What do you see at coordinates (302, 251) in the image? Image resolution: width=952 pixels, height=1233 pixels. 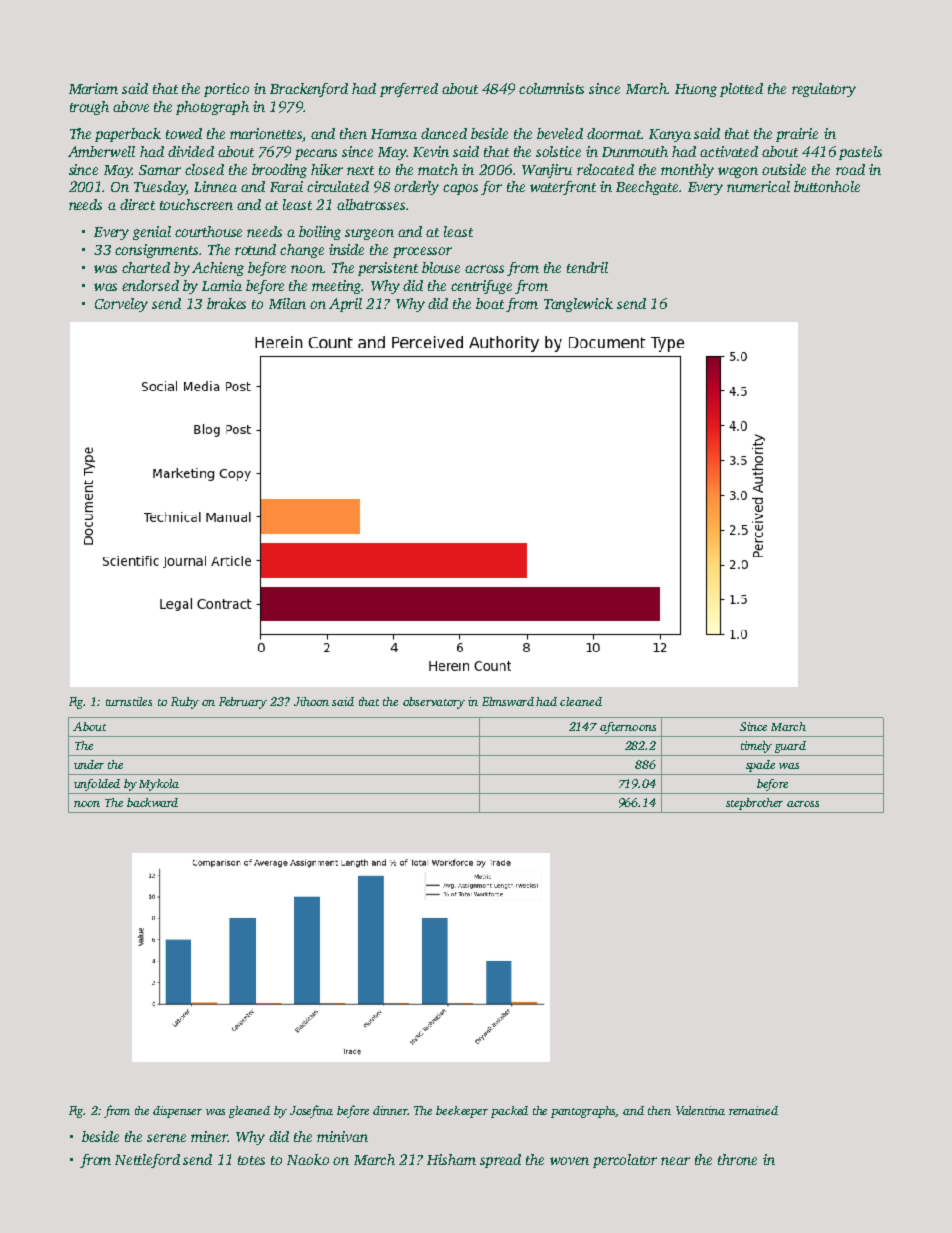 I see `change` at bounding box center [302, 251].
